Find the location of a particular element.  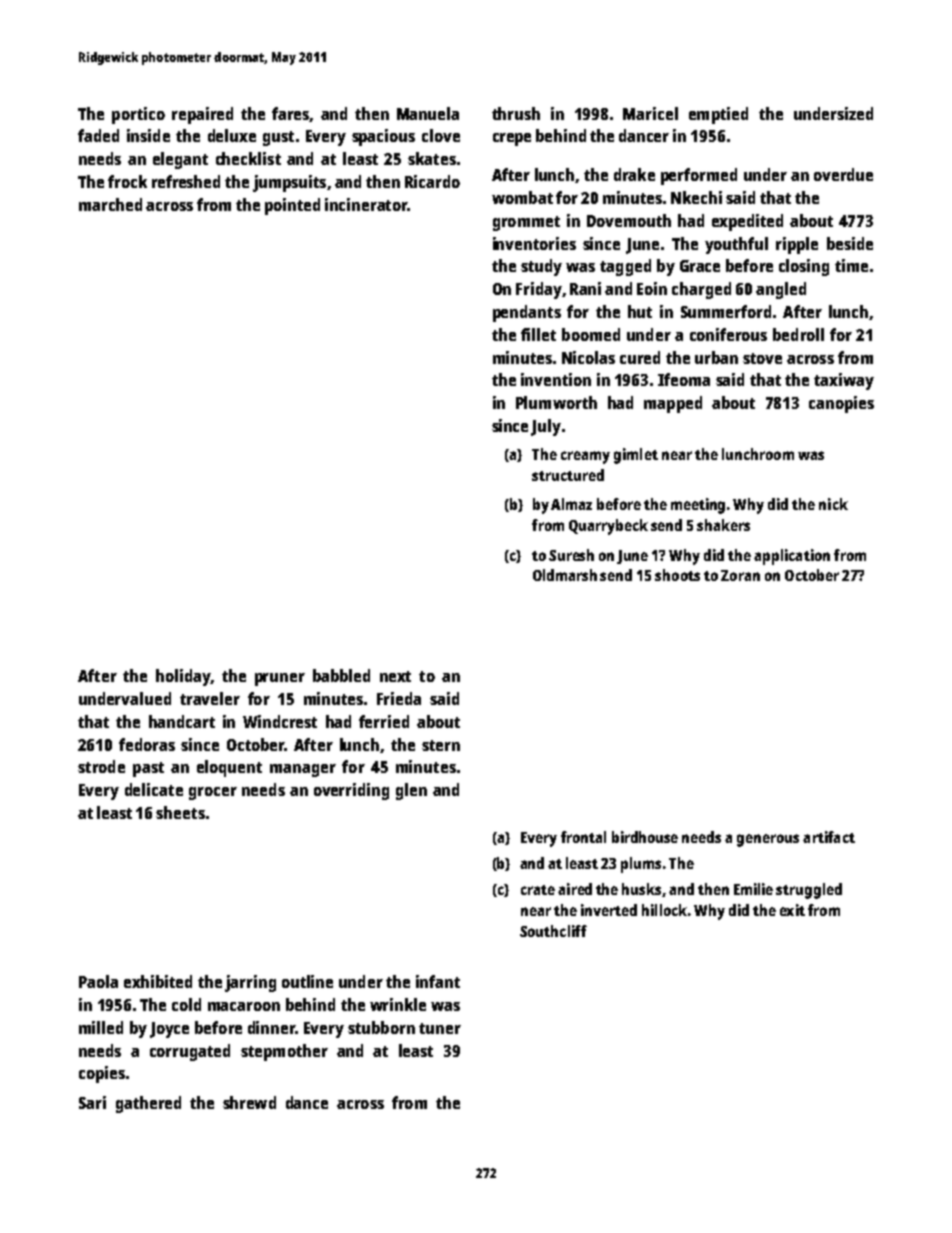

infant is located at coordinates (438, 981).
